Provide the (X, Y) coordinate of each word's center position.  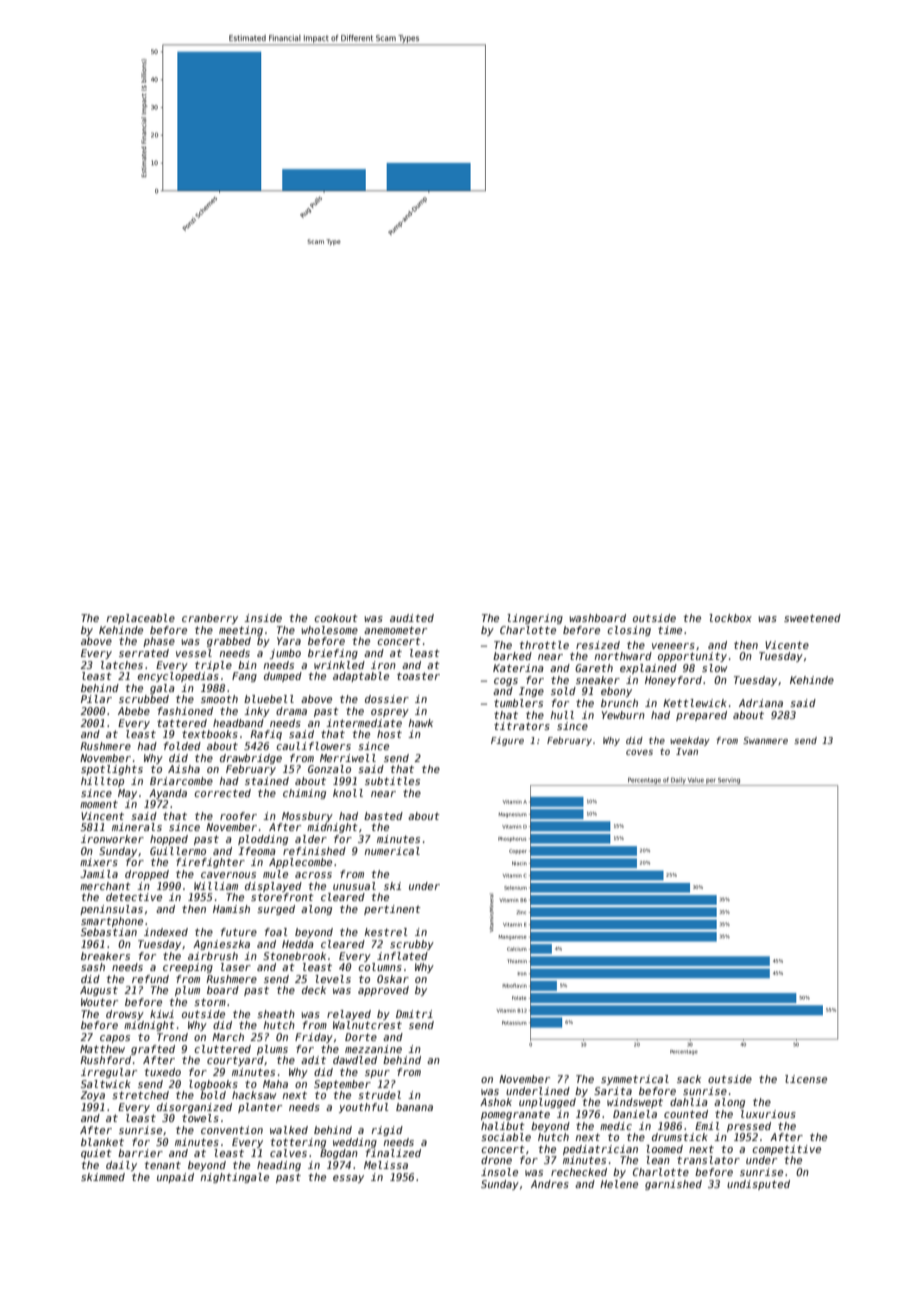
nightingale (235, 1178)
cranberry (210, 619)
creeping (188, 968)
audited (412, 618)
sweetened (812, 618)
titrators (522, 726)
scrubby (412, 945)
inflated (402, 956)
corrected (222, 793)
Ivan (687, 751)
